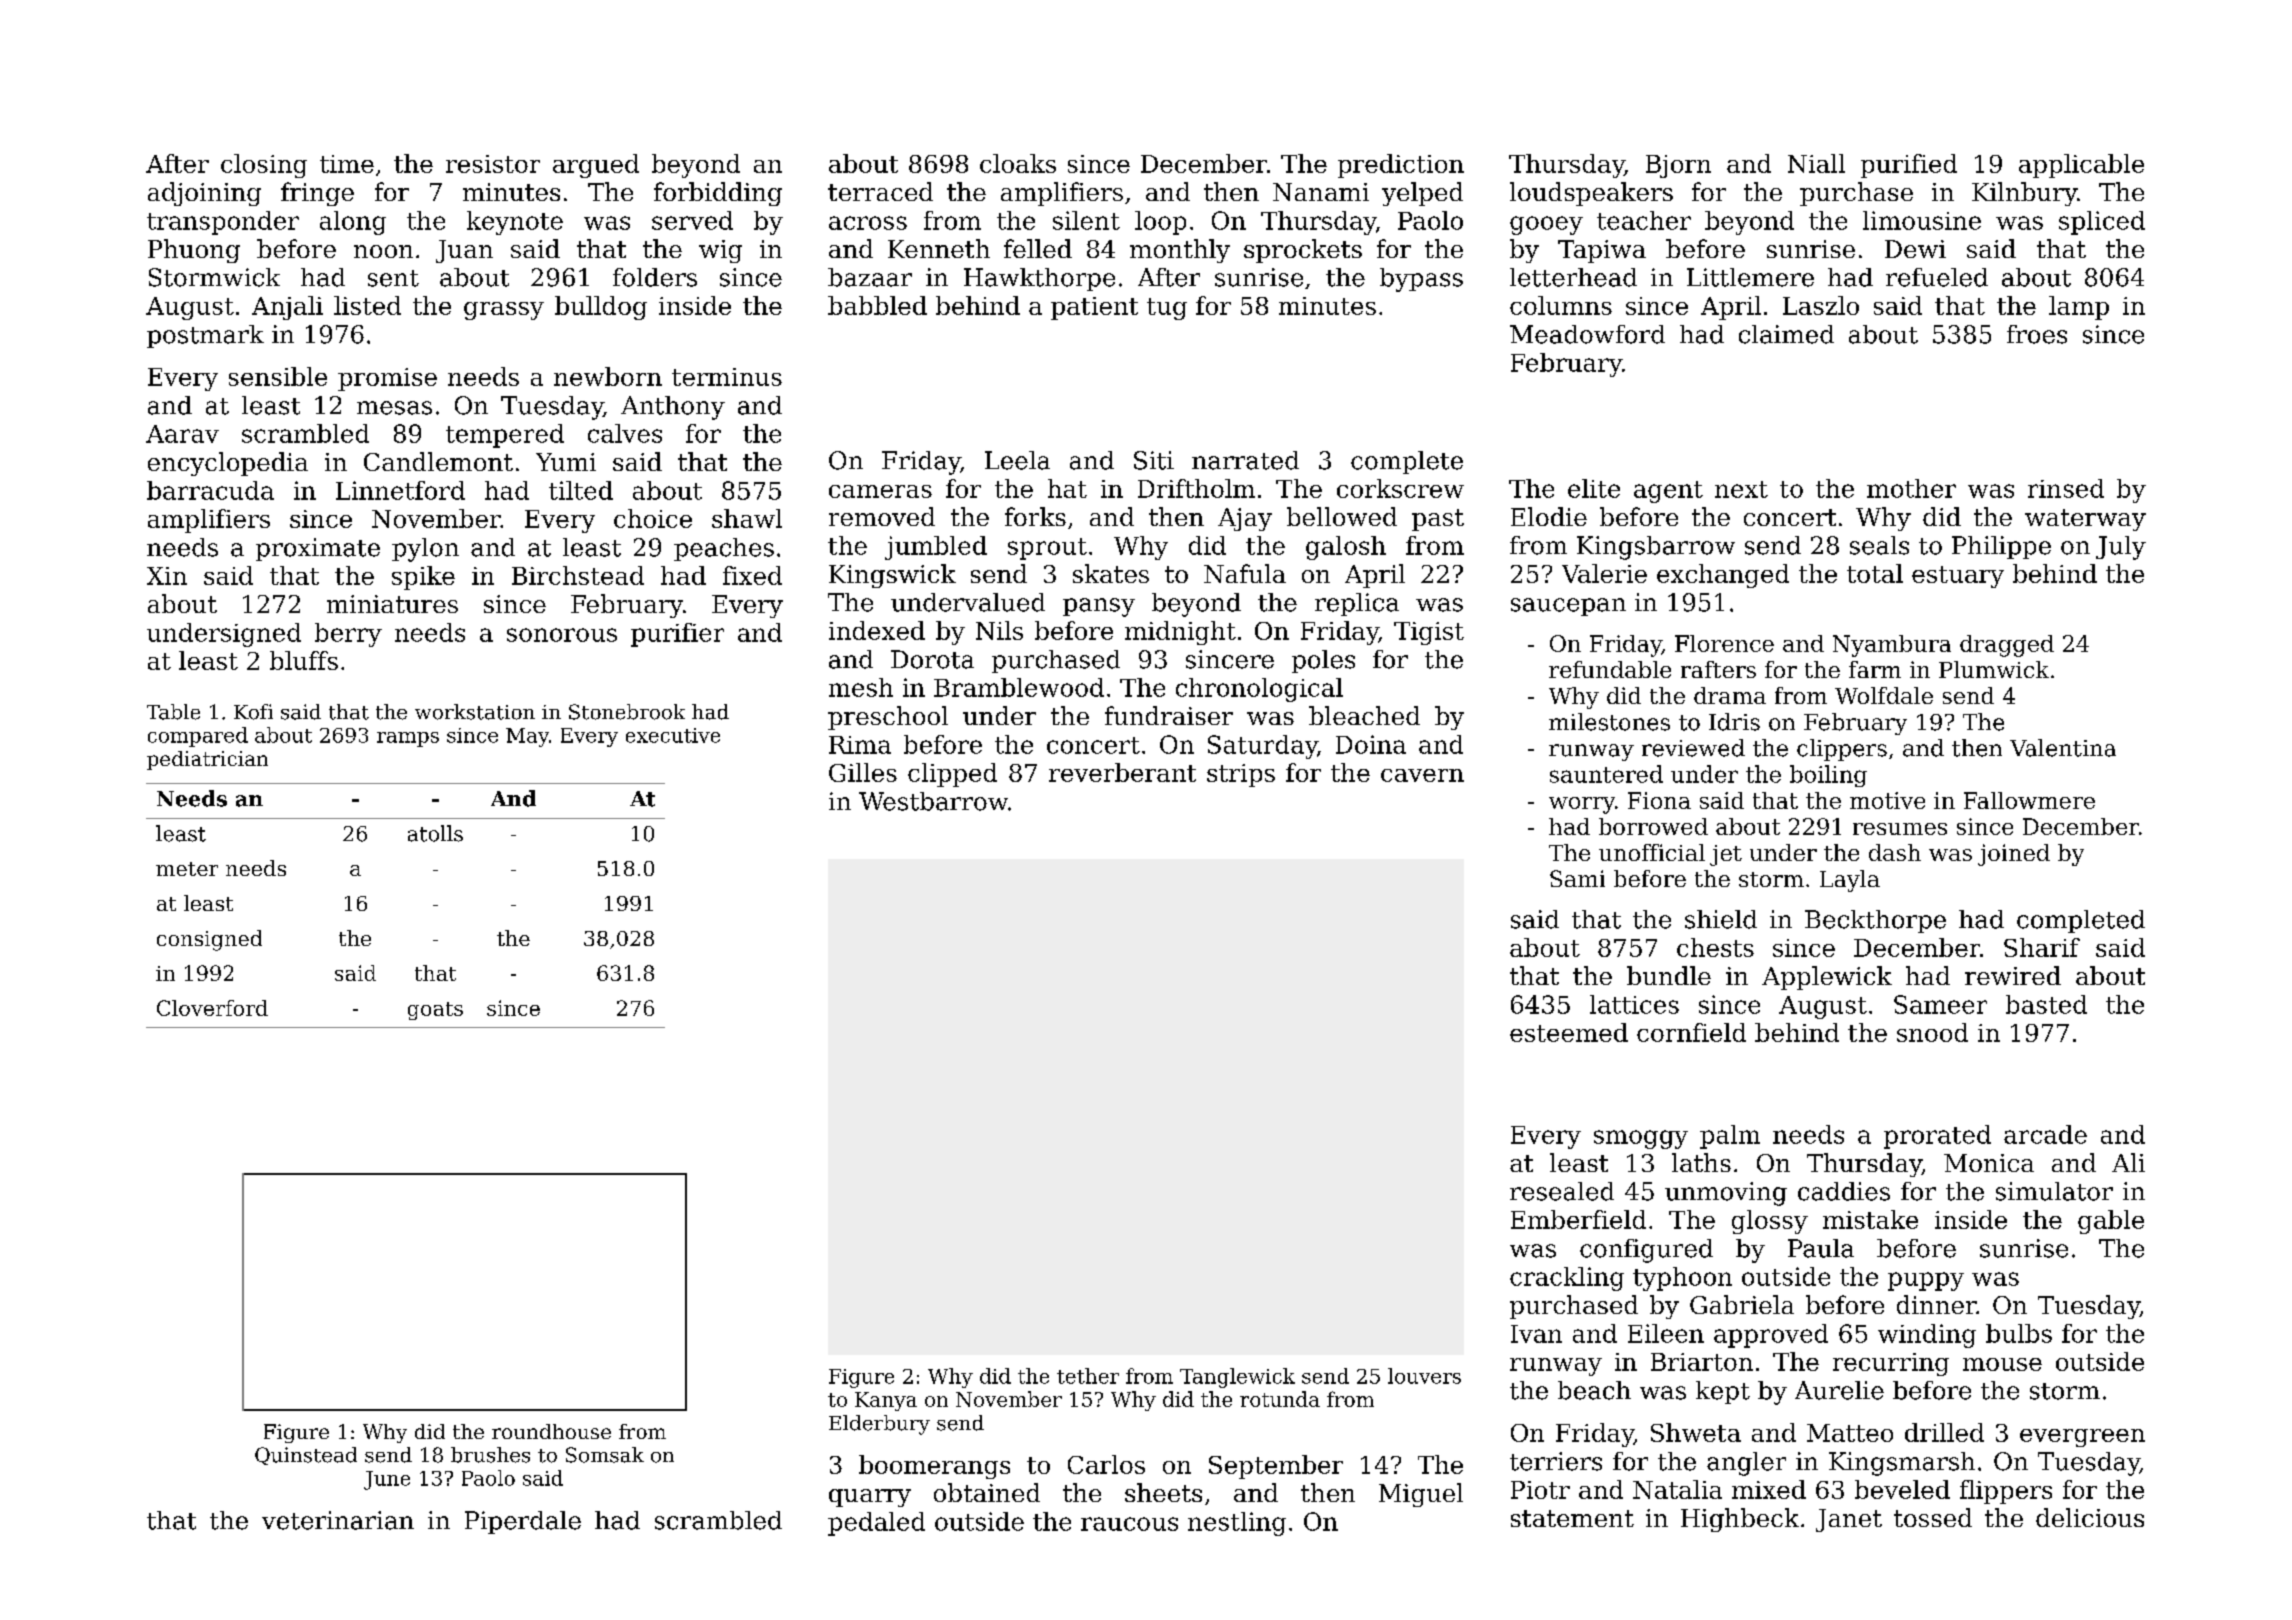  I want to click on prediction, so click(1401, 166).
